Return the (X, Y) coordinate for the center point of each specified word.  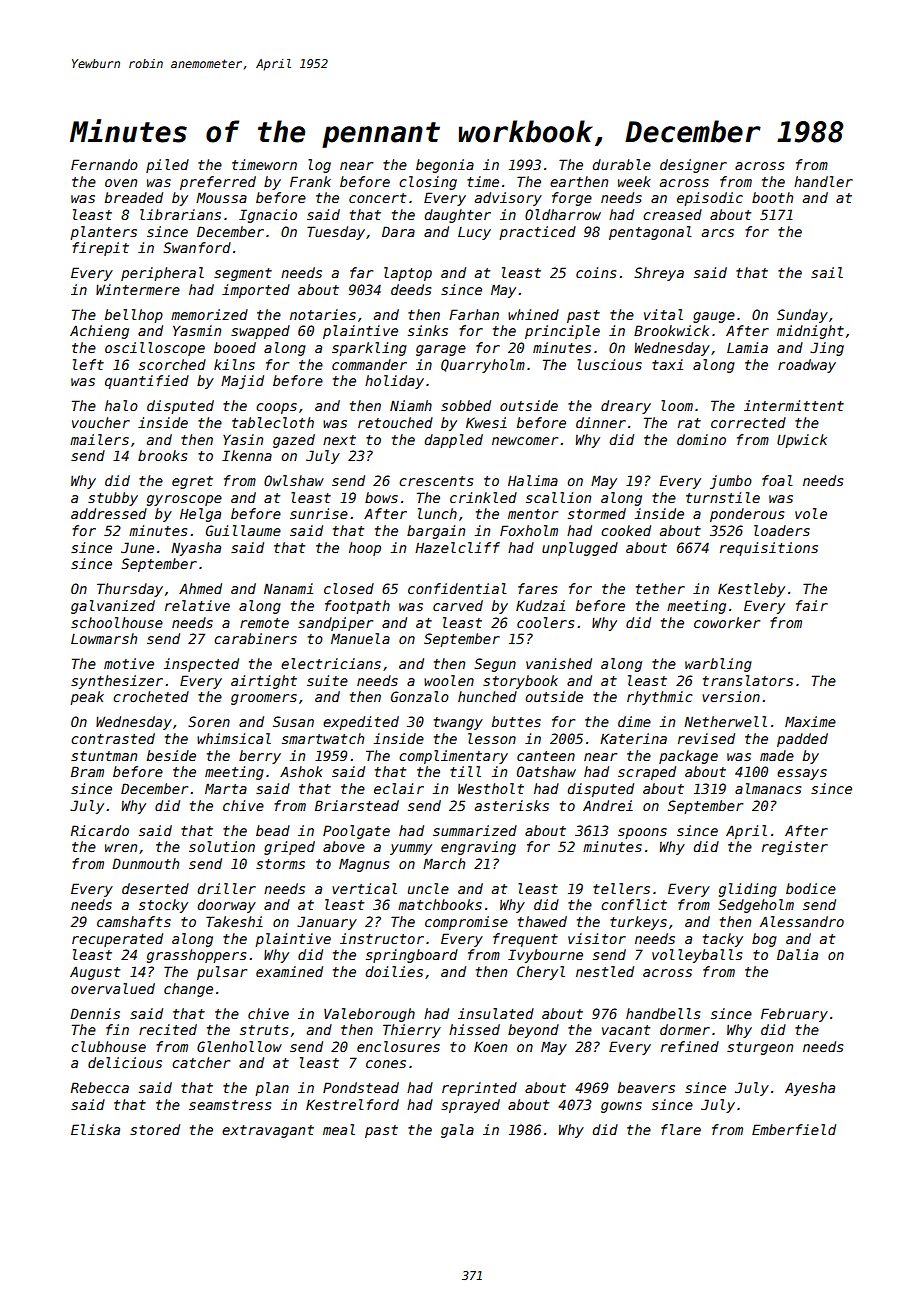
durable (621, 164)
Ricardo (100, 830)
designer (693, 166)
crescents (436, 481)
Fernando (104, 164)
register (795, 848)
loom (677, 405)
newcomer (525, 441)
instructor (382, 938)
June (137, 547)
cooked (626, 530)
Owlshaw (294, 480)
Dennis (95, 1013)
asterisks (512, 805)
